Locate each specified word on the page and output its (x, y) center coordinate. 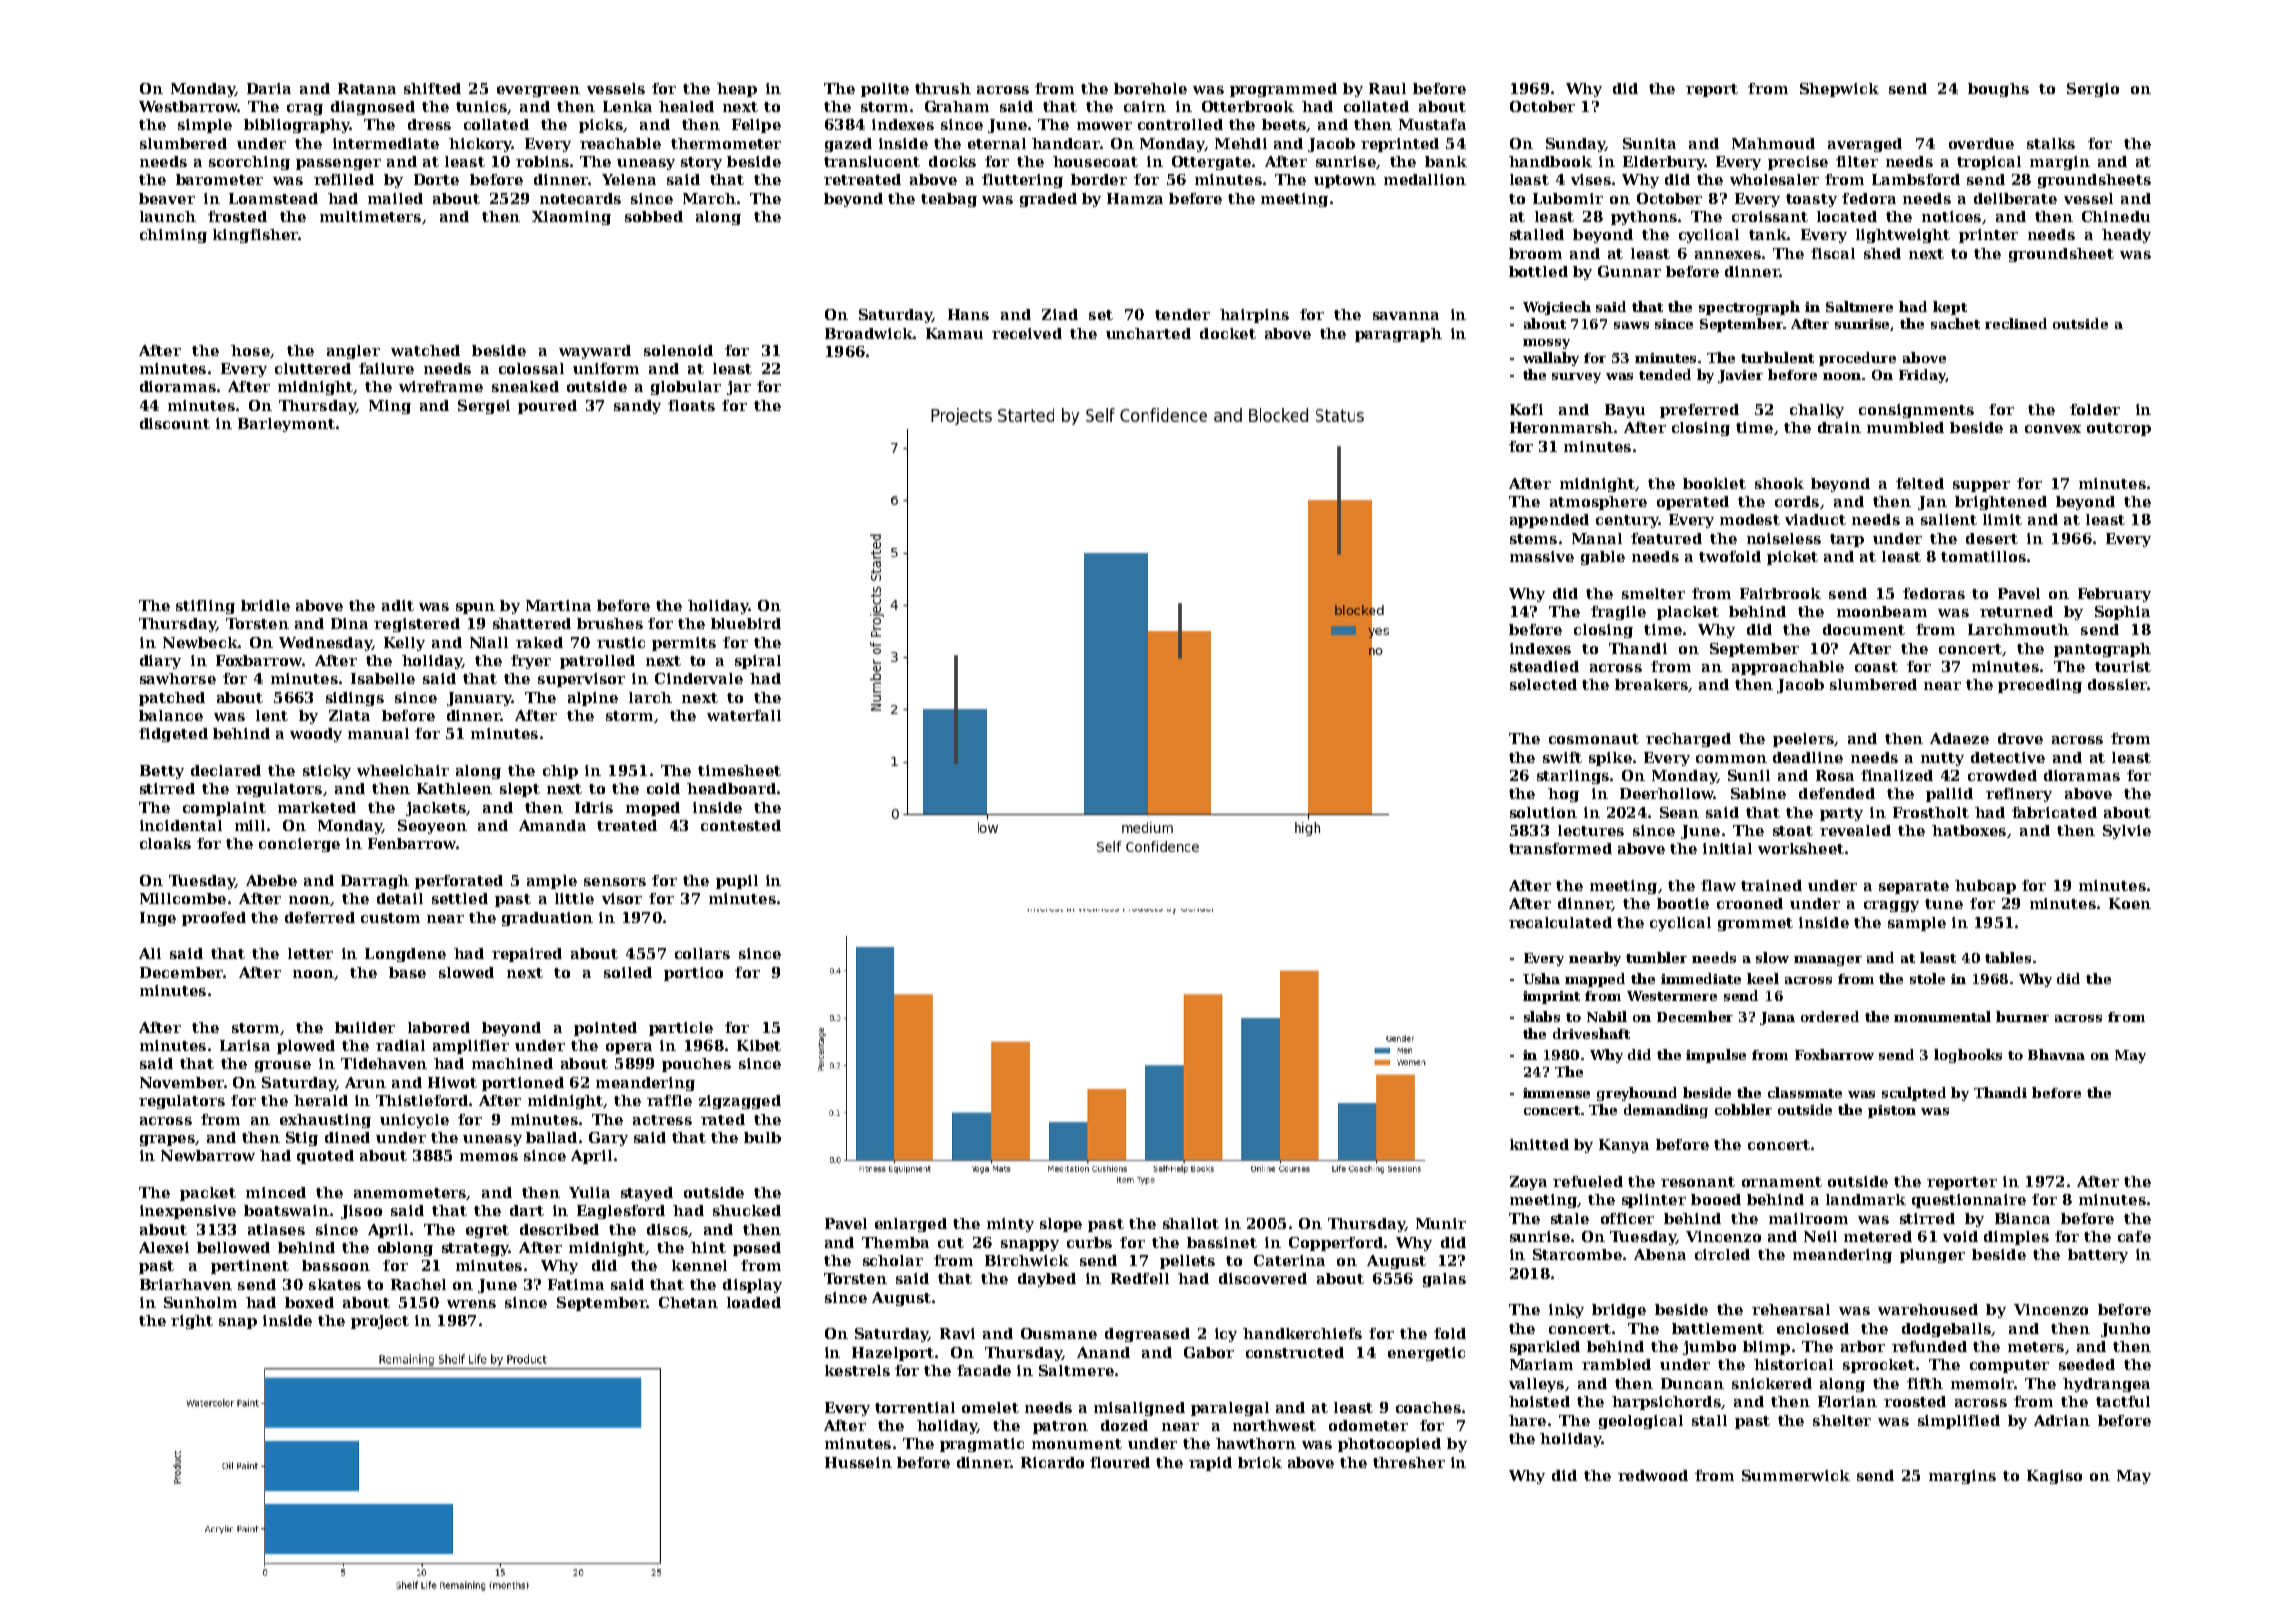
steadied (1544, 666)
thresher (1409, 1462)
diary (160, 662)
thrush (943, 88)
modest (1750, 519)
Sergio (2093, 90)
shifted (432, 88)
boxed (309, 1302)
